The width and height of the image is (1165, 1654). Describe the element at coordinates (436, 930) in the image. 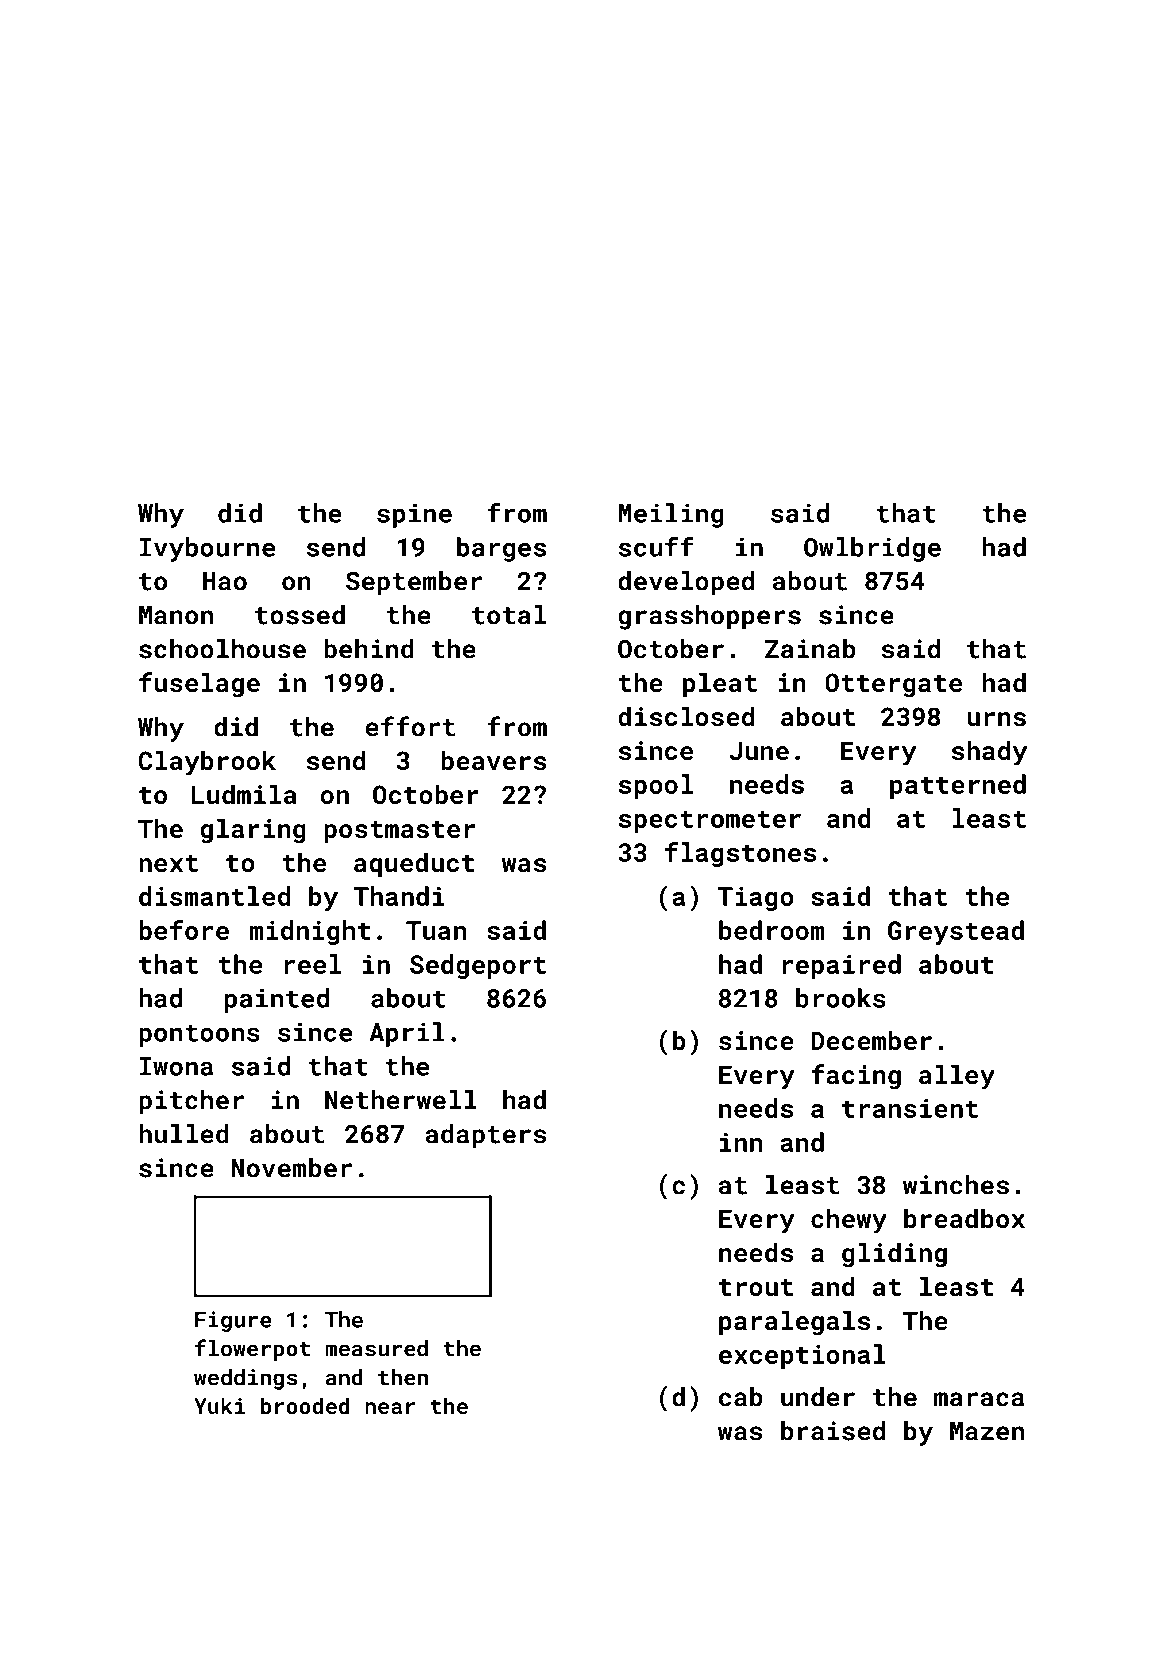

I see `Tuan` at that location.
